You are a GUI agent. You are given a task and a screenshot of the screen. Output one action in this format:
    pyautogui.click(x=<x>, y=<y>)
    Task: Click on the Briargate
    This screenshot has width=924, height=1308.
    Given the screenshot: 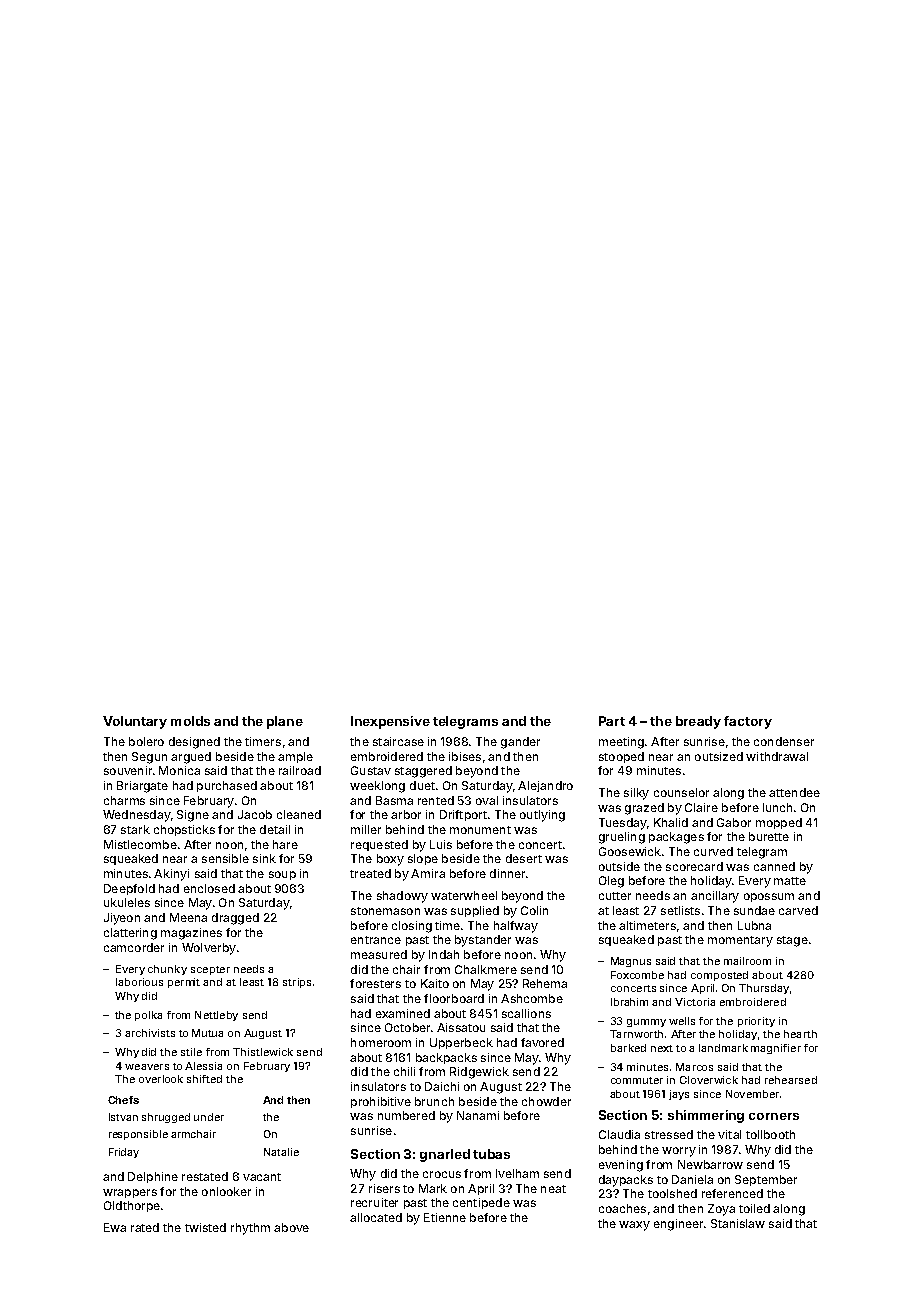 What is the action you would take?
    pyautogui.click(x=142, y=787)
